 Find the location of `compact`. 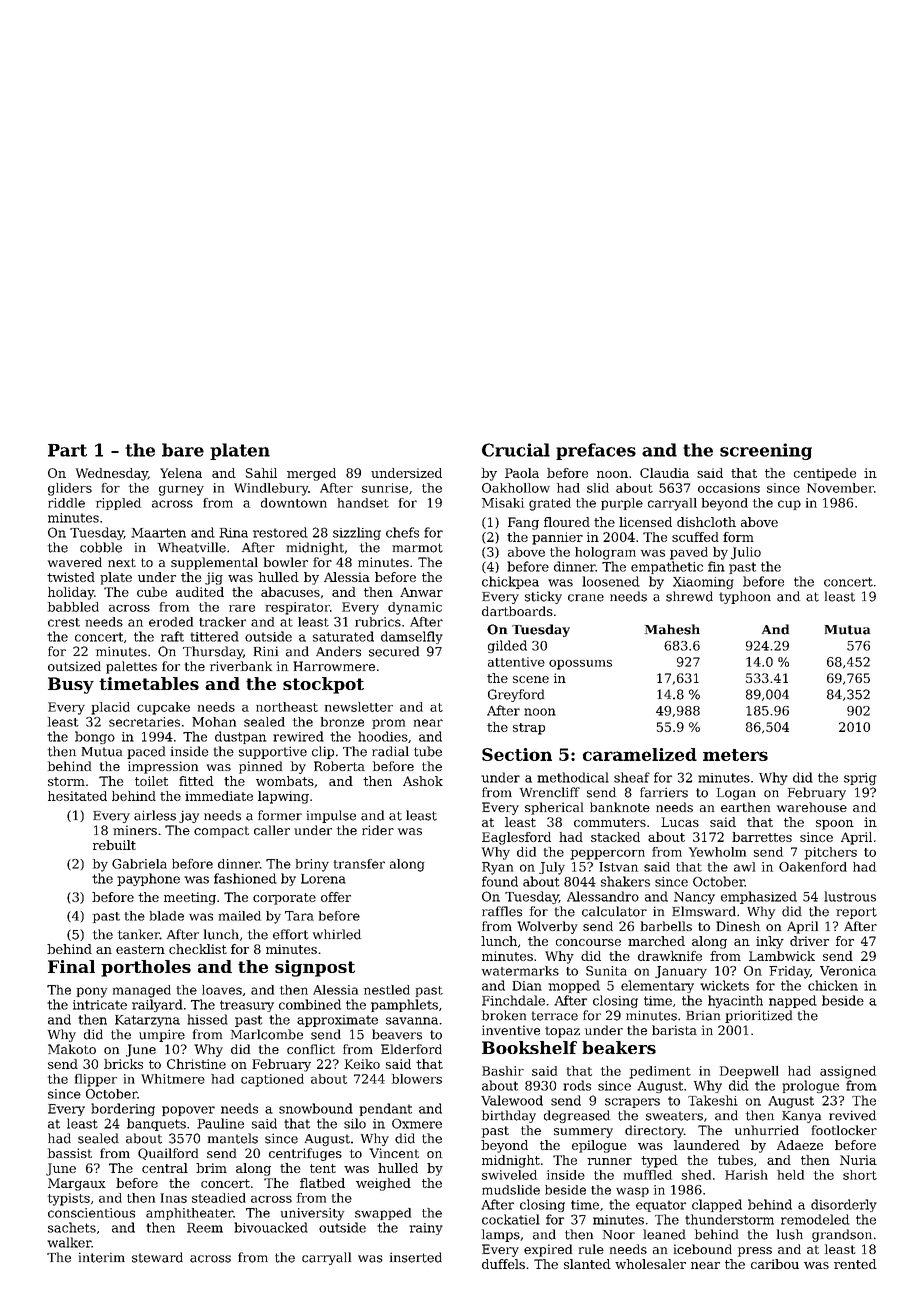

compact is located at coordinates (221, 832).
